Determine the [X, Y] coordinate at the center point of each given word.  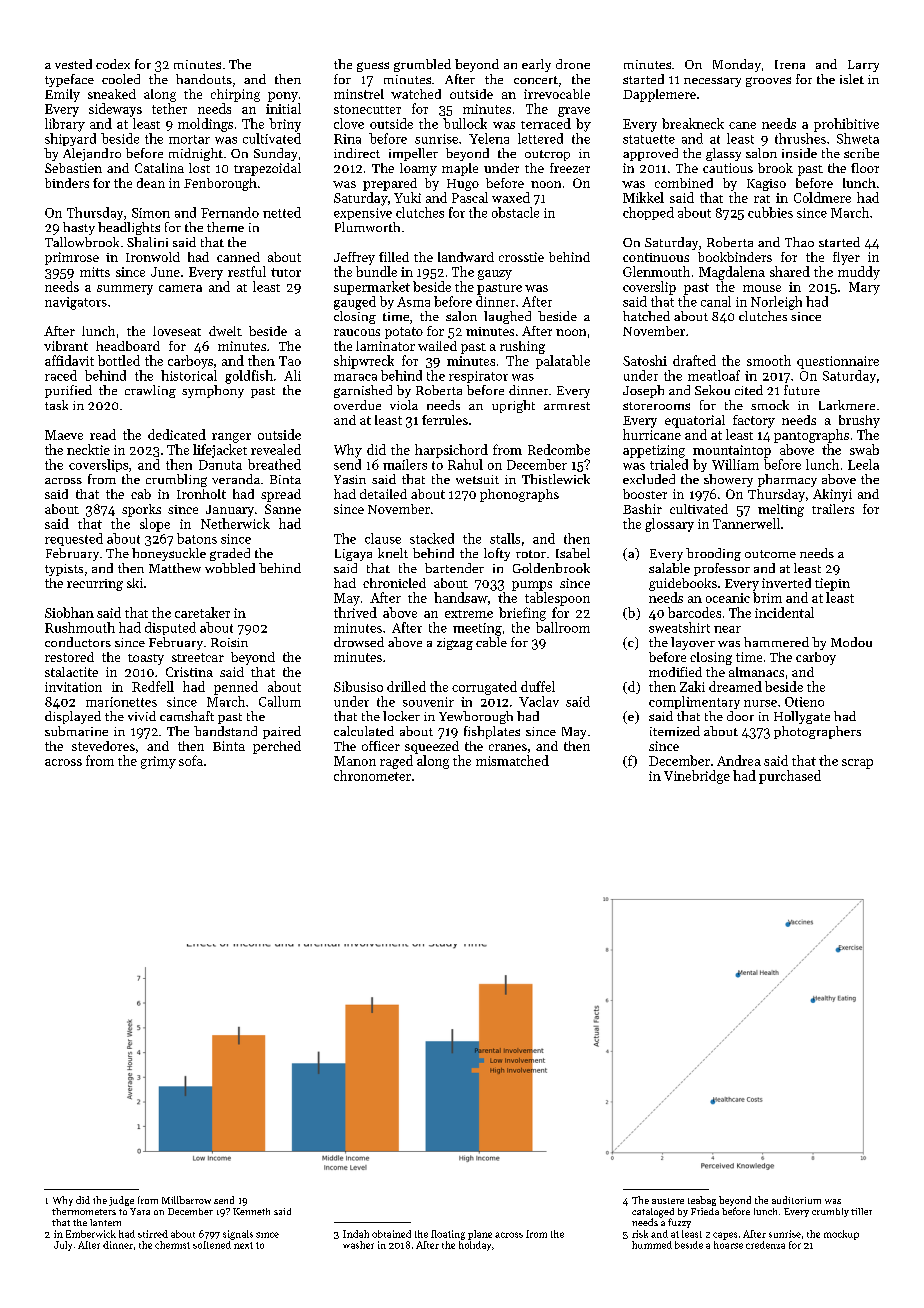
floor [865, 168]
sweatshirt [679, 627]
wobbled [230, 568]
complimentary [694, 702]
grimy [158, 762]
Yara [140, 1211]
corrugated [484, 688]
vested [73, 64]
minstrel [359, 94]
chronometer [372, 775]
